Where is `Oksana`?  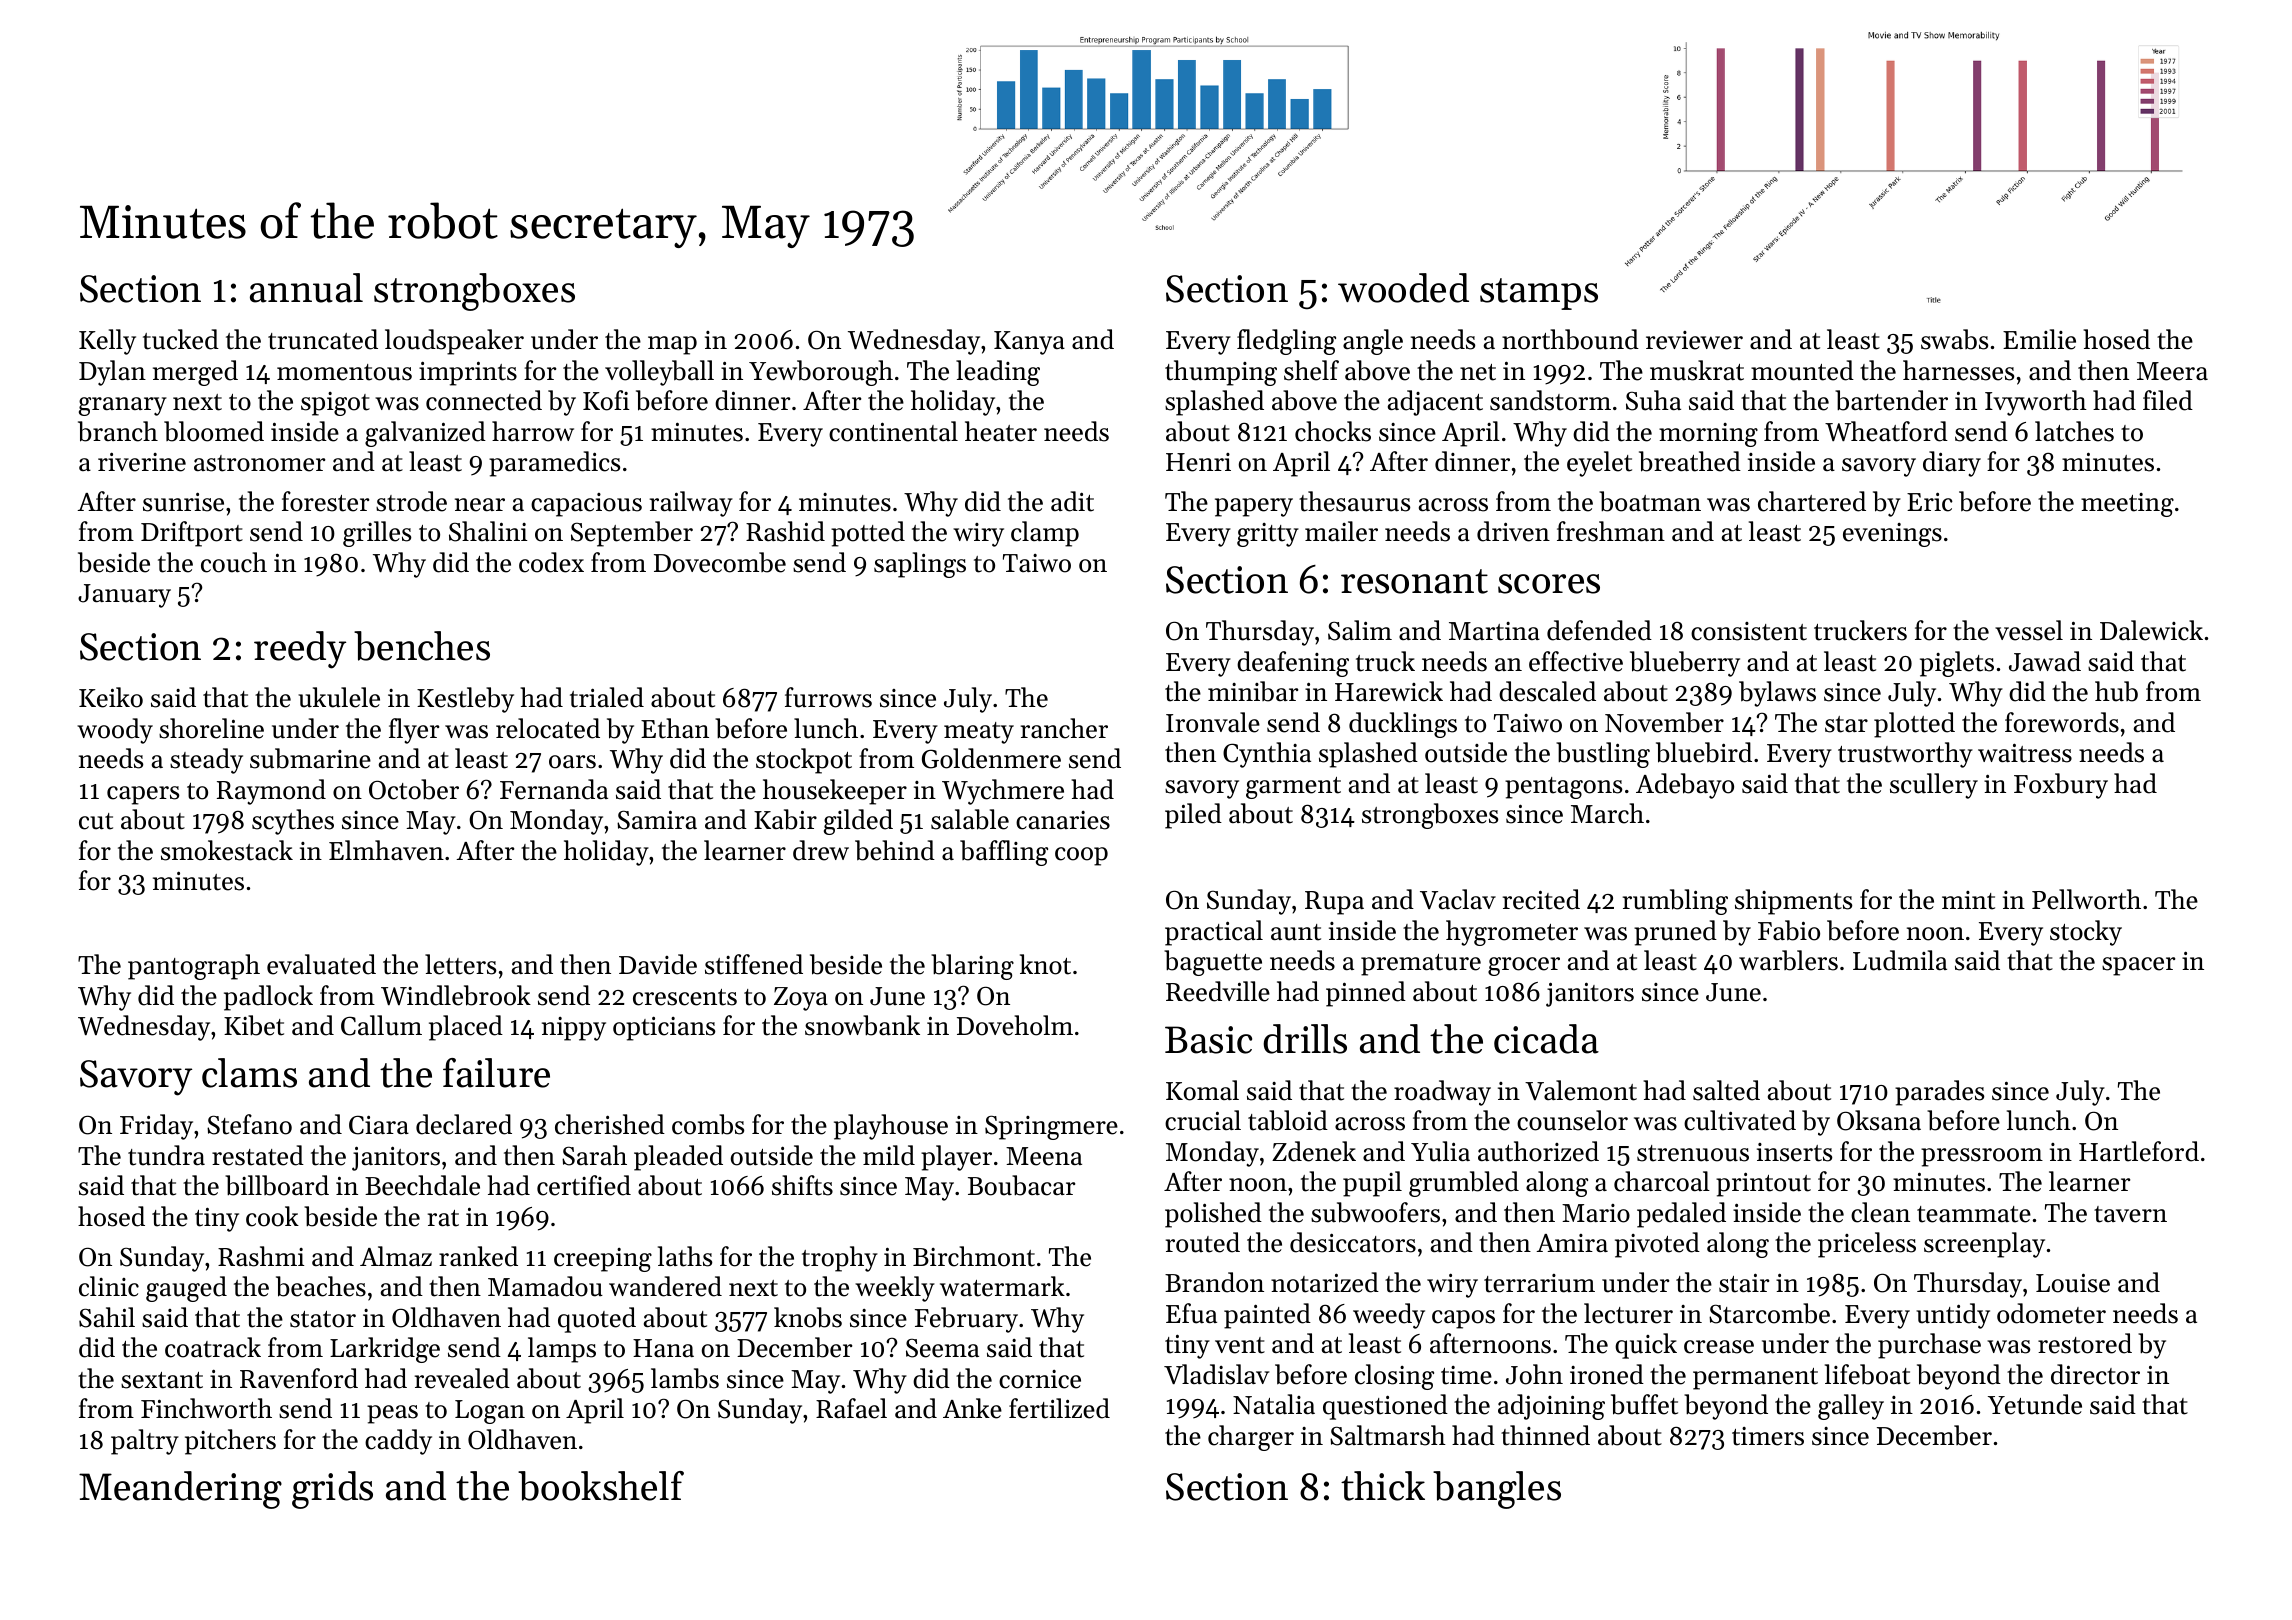 Oksana is located at coordinates (1879, 1120).
